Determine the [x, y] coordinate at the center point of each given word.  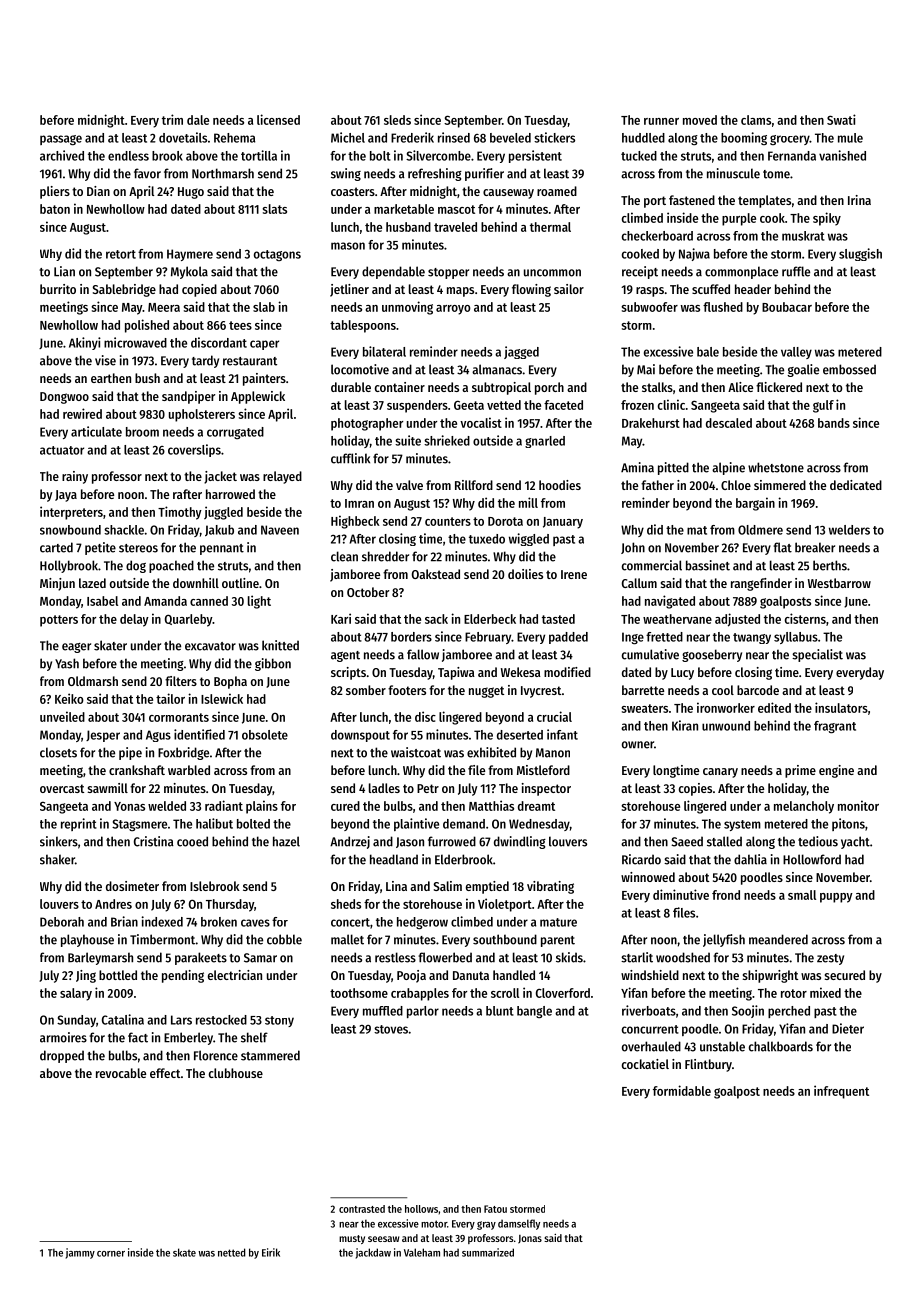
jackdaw [373, 1253]
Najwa [694, 254]
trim [172, 119]
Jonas [530, 1239]
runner [661, 121]
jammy [80, 1253]
